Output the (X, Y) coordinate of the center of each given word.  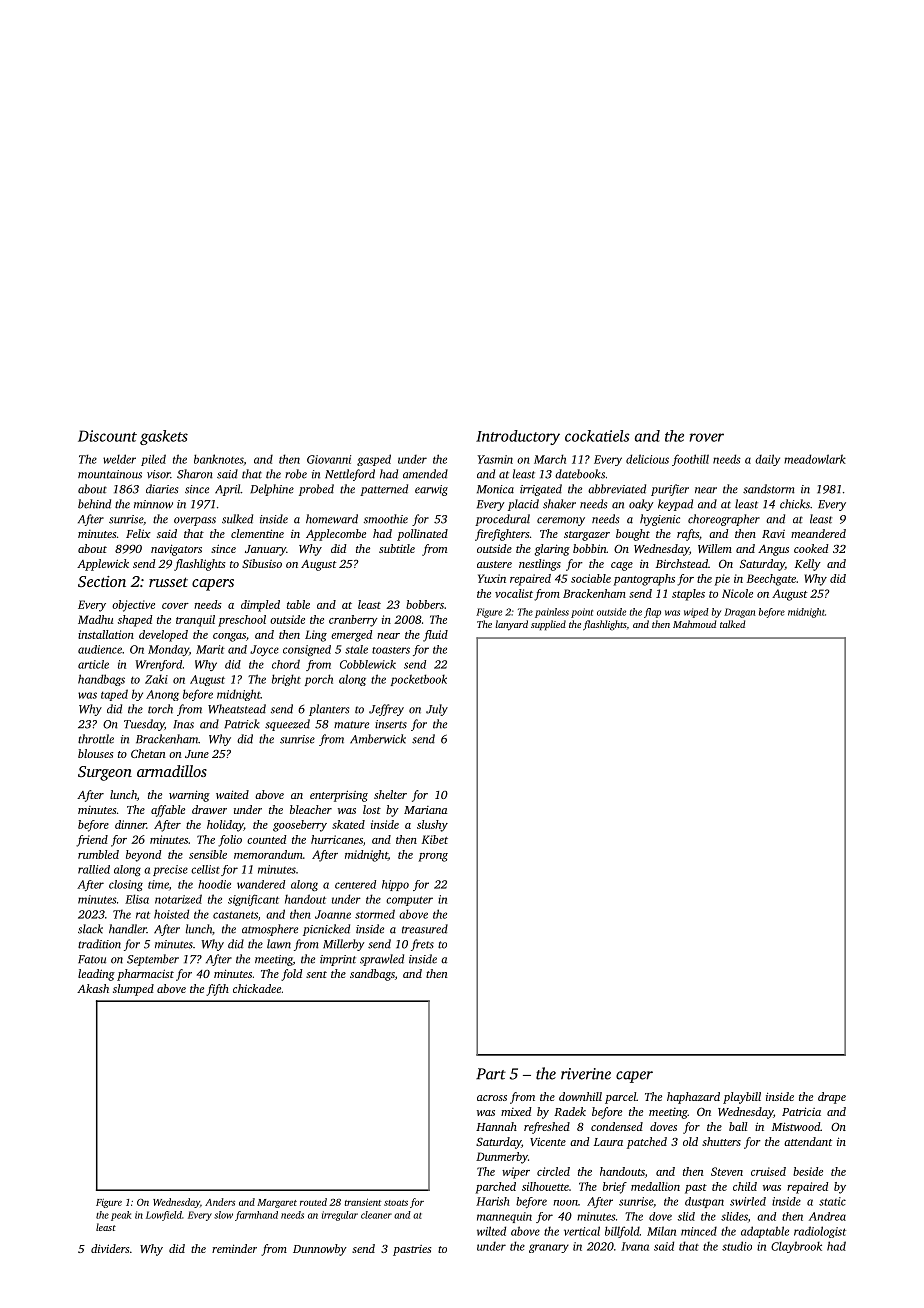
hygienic (660, 520)
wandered (261, 884)
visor (158, 474)
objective (133, 606)
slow (223, 1215)
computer (409, 901)
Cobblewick (368, 664)
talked (732, 624)
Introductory (518, 437)
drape (832, 1098)
